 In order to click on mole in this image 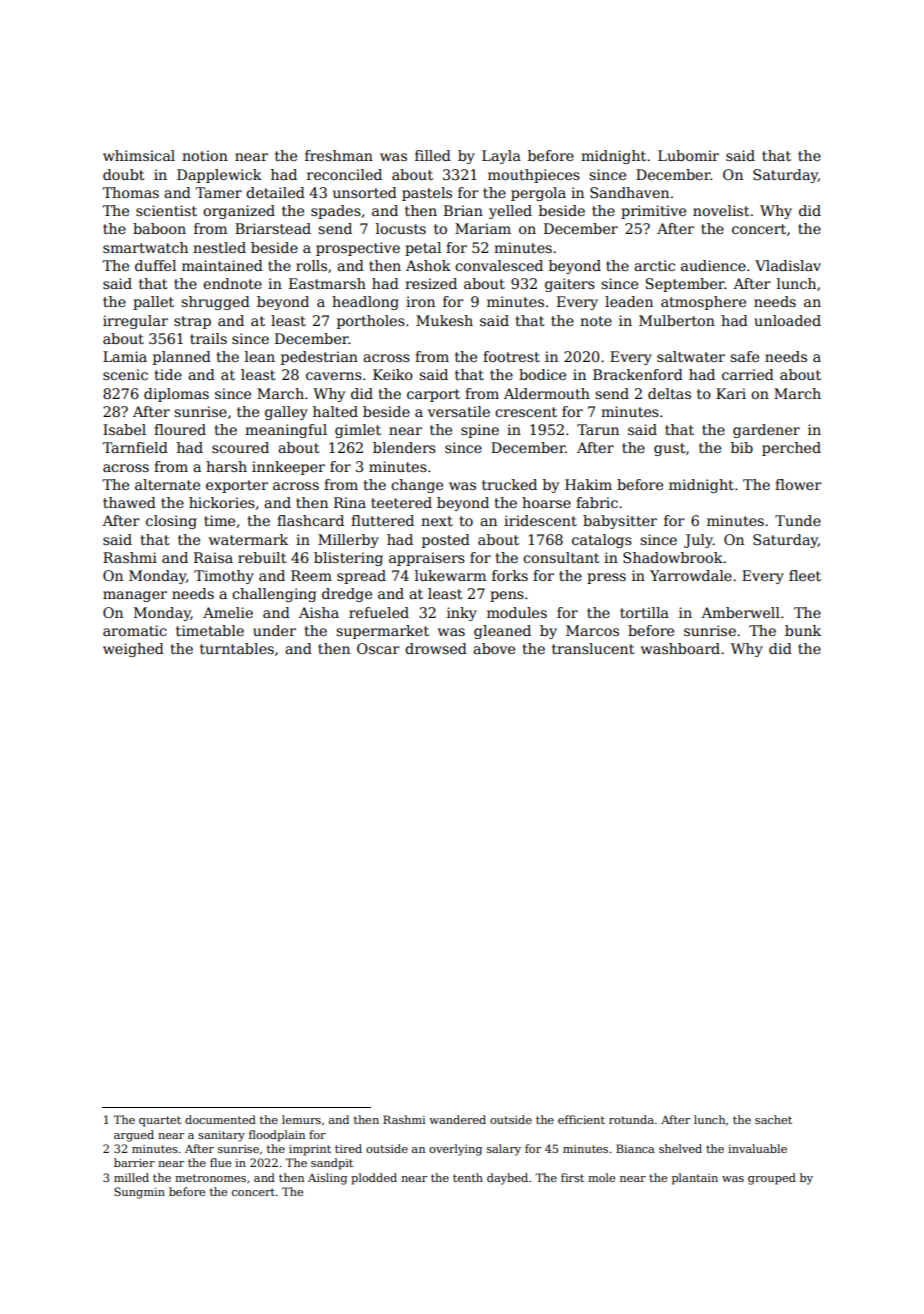, I will do `click(601, 1177)`.
